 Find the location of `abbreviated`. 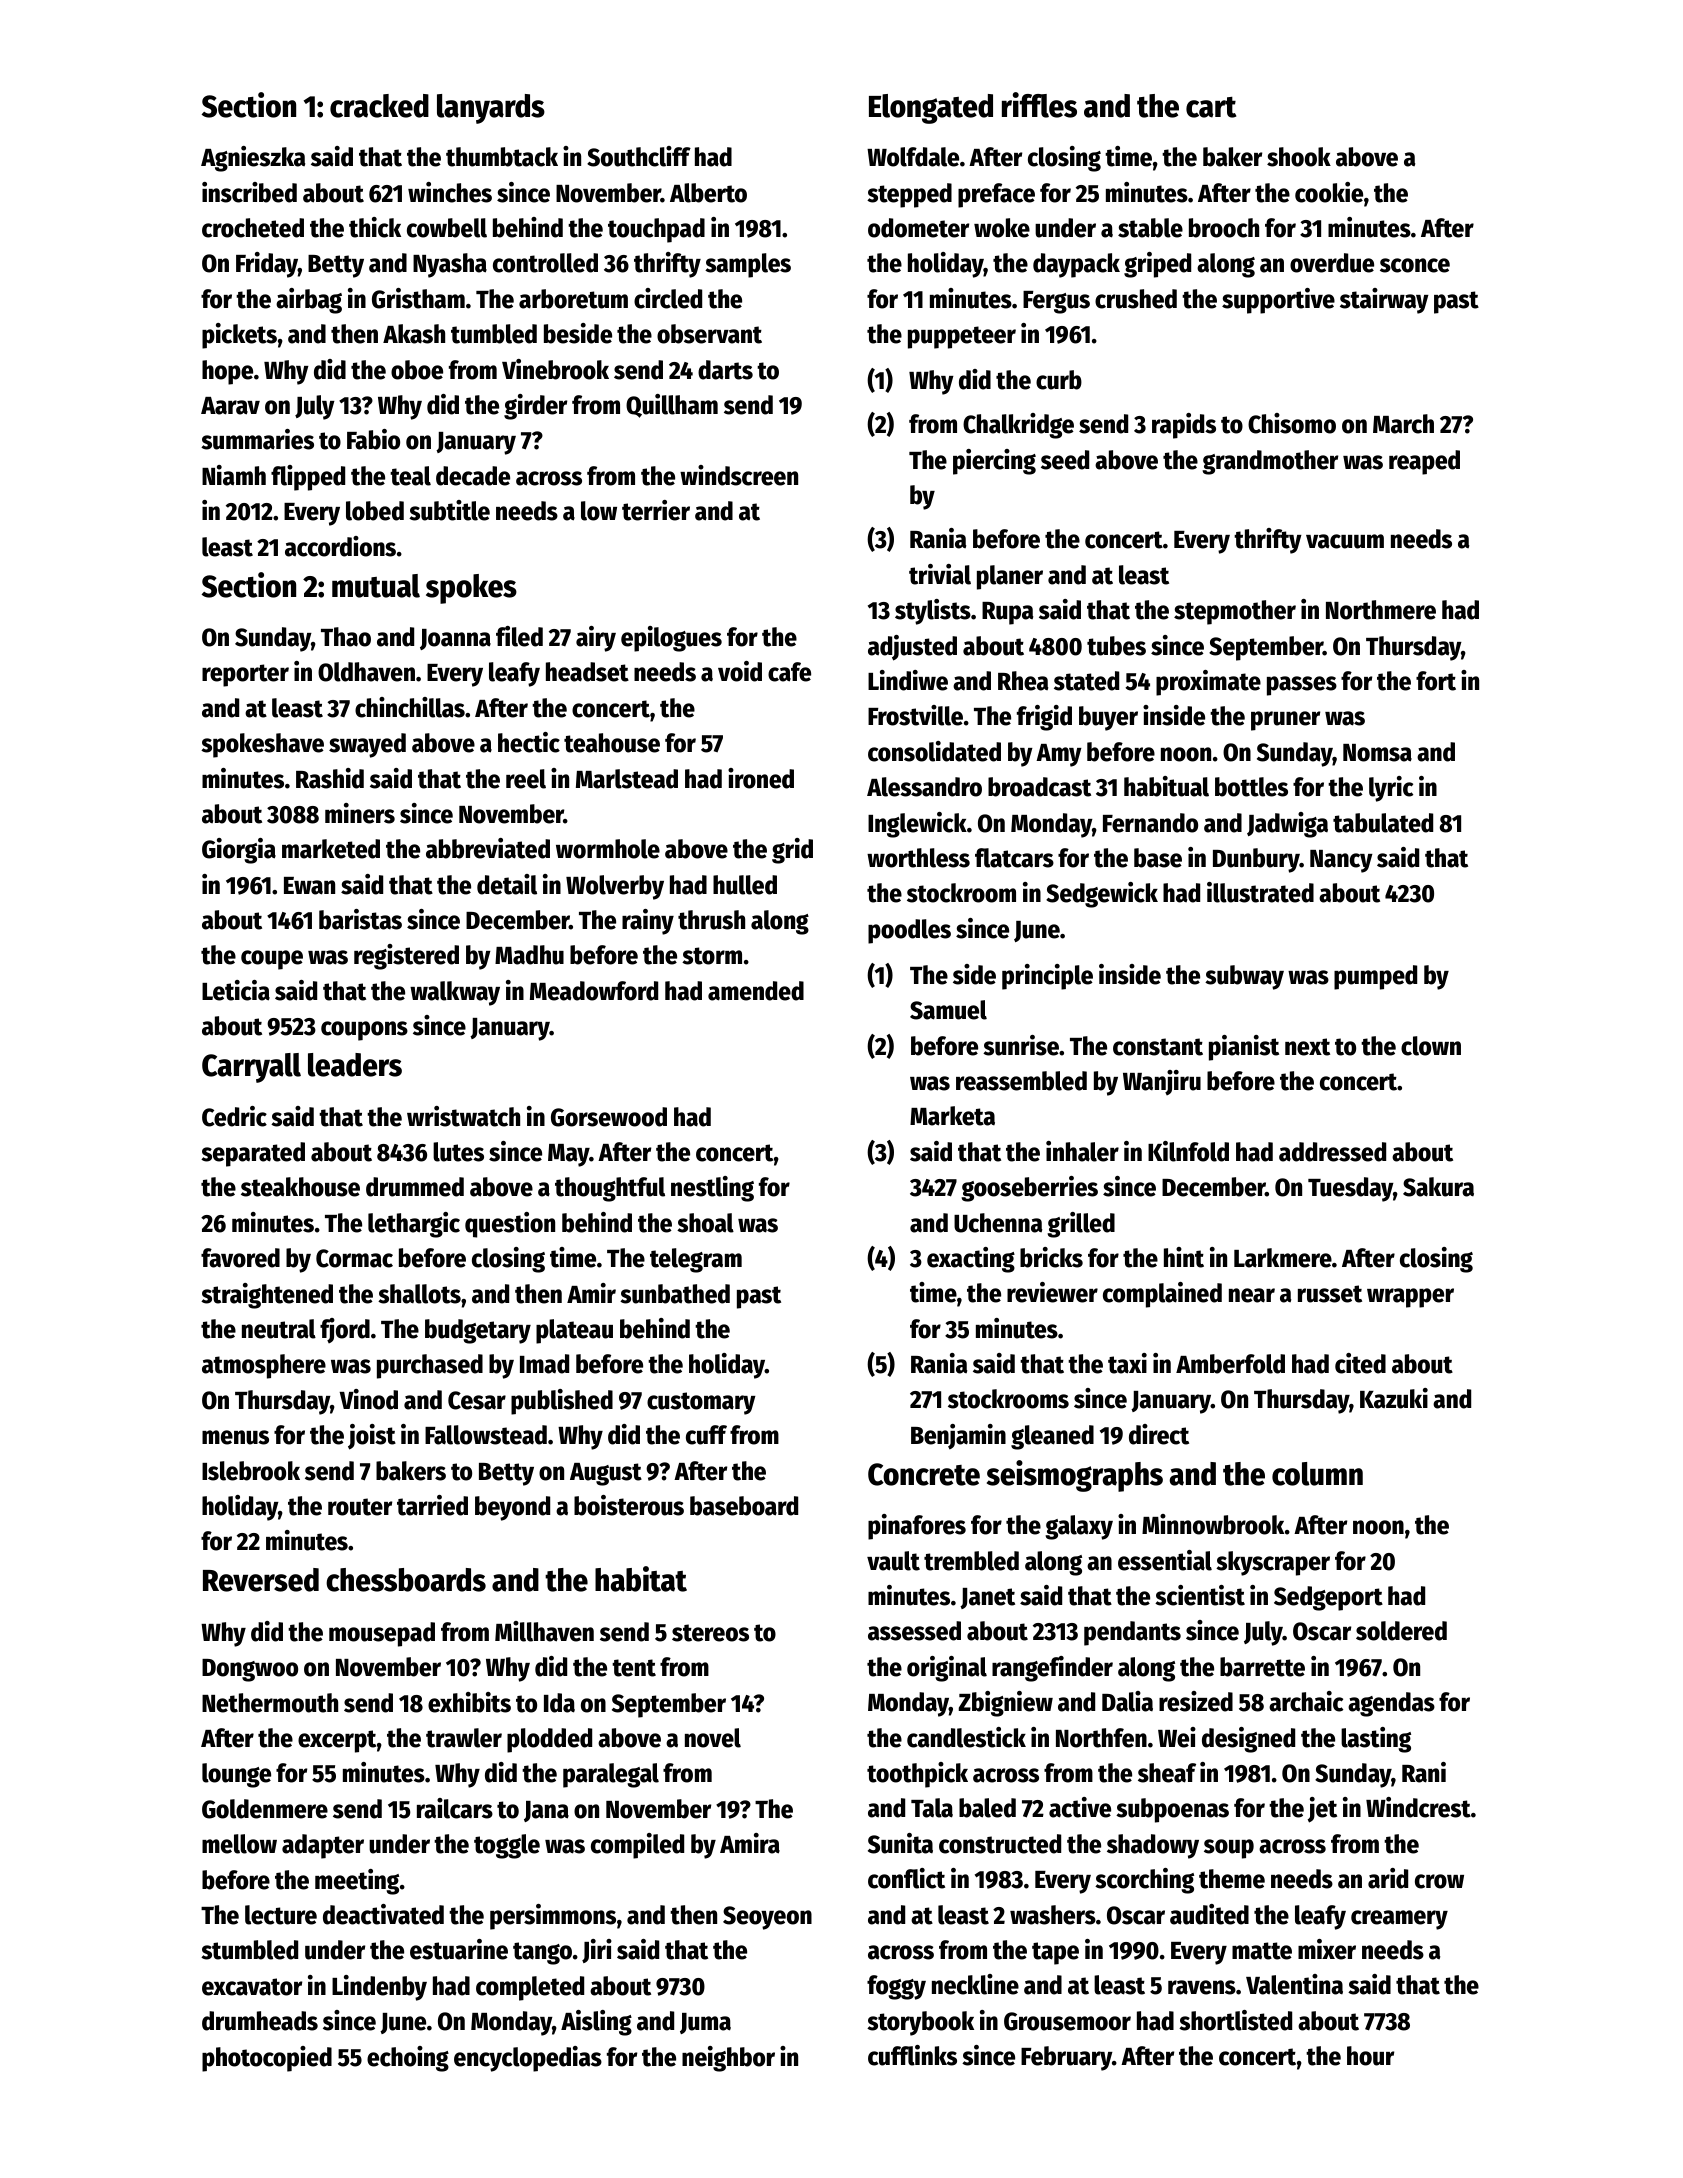

abbreviated is located at coordinates (488, 848).
